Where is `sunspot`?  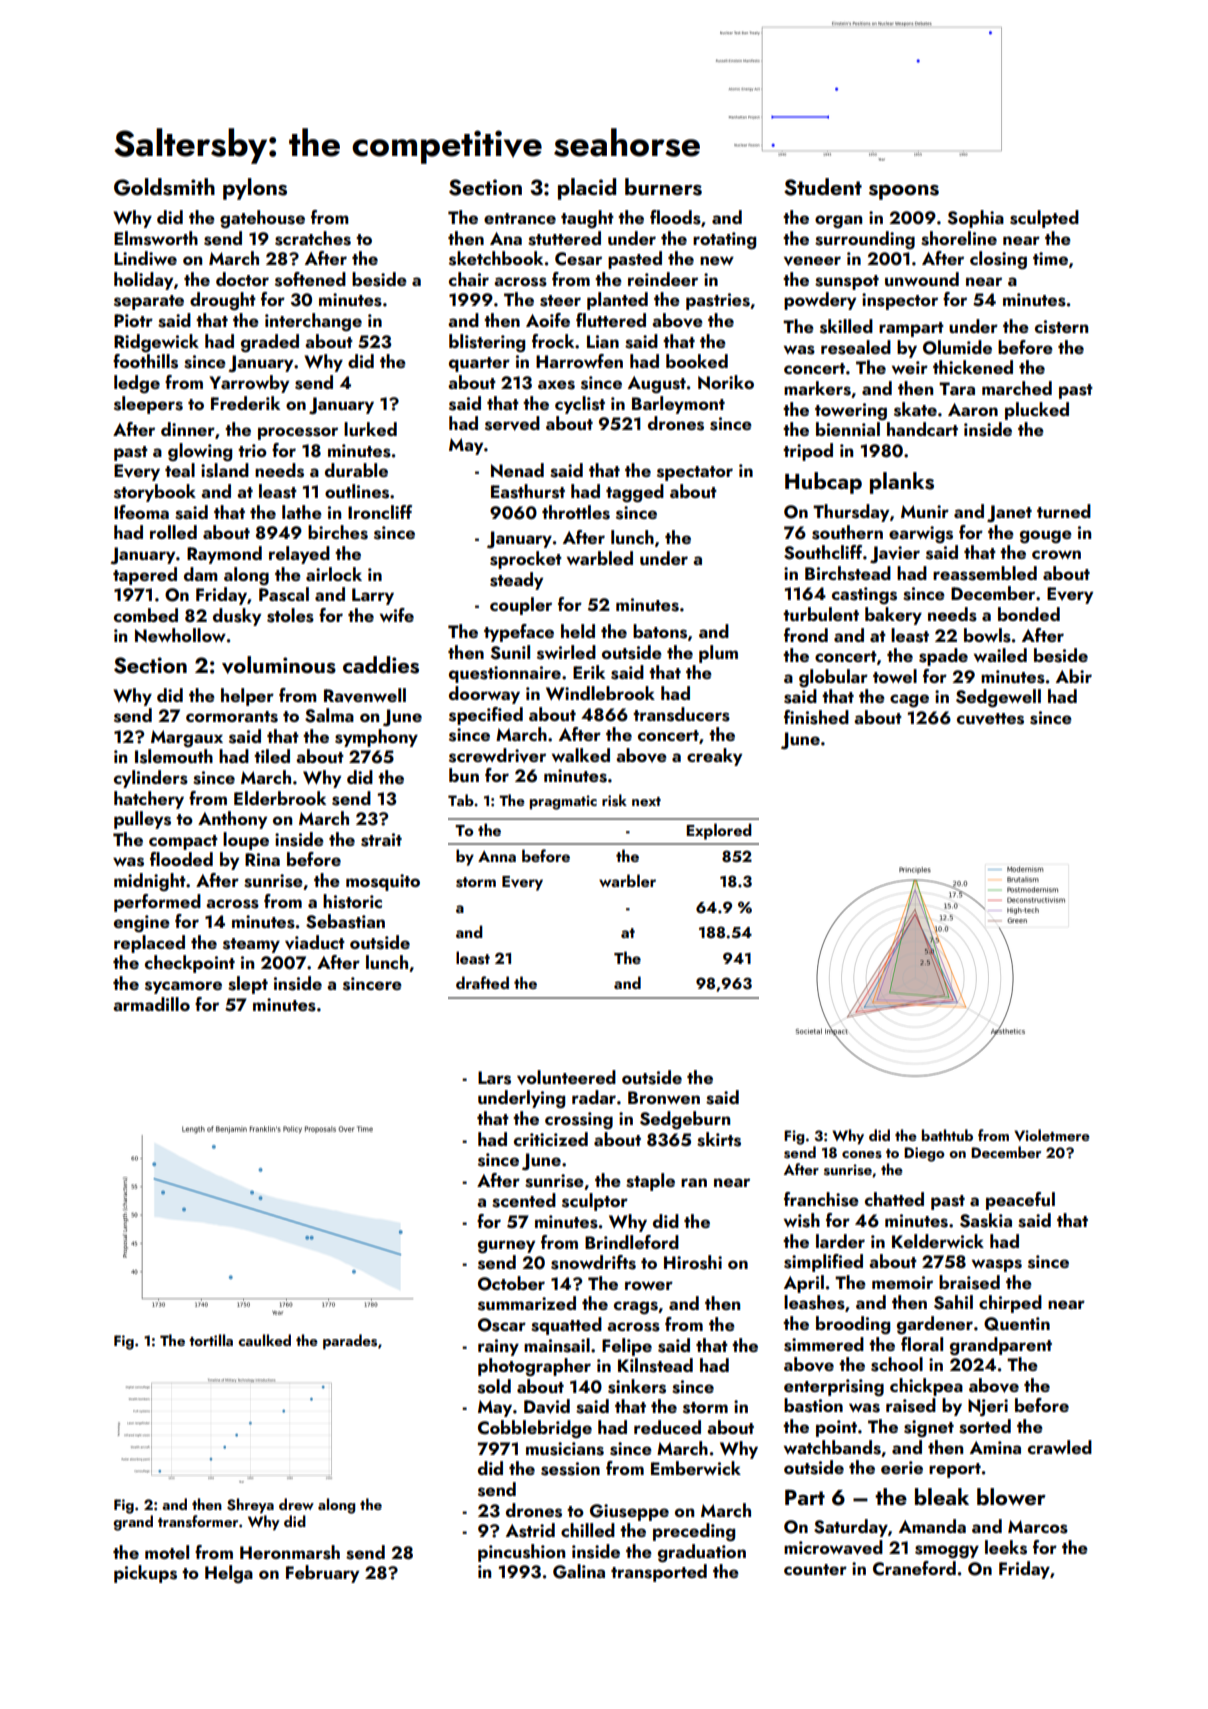 sunspot is located at coordinates (847, 282).
